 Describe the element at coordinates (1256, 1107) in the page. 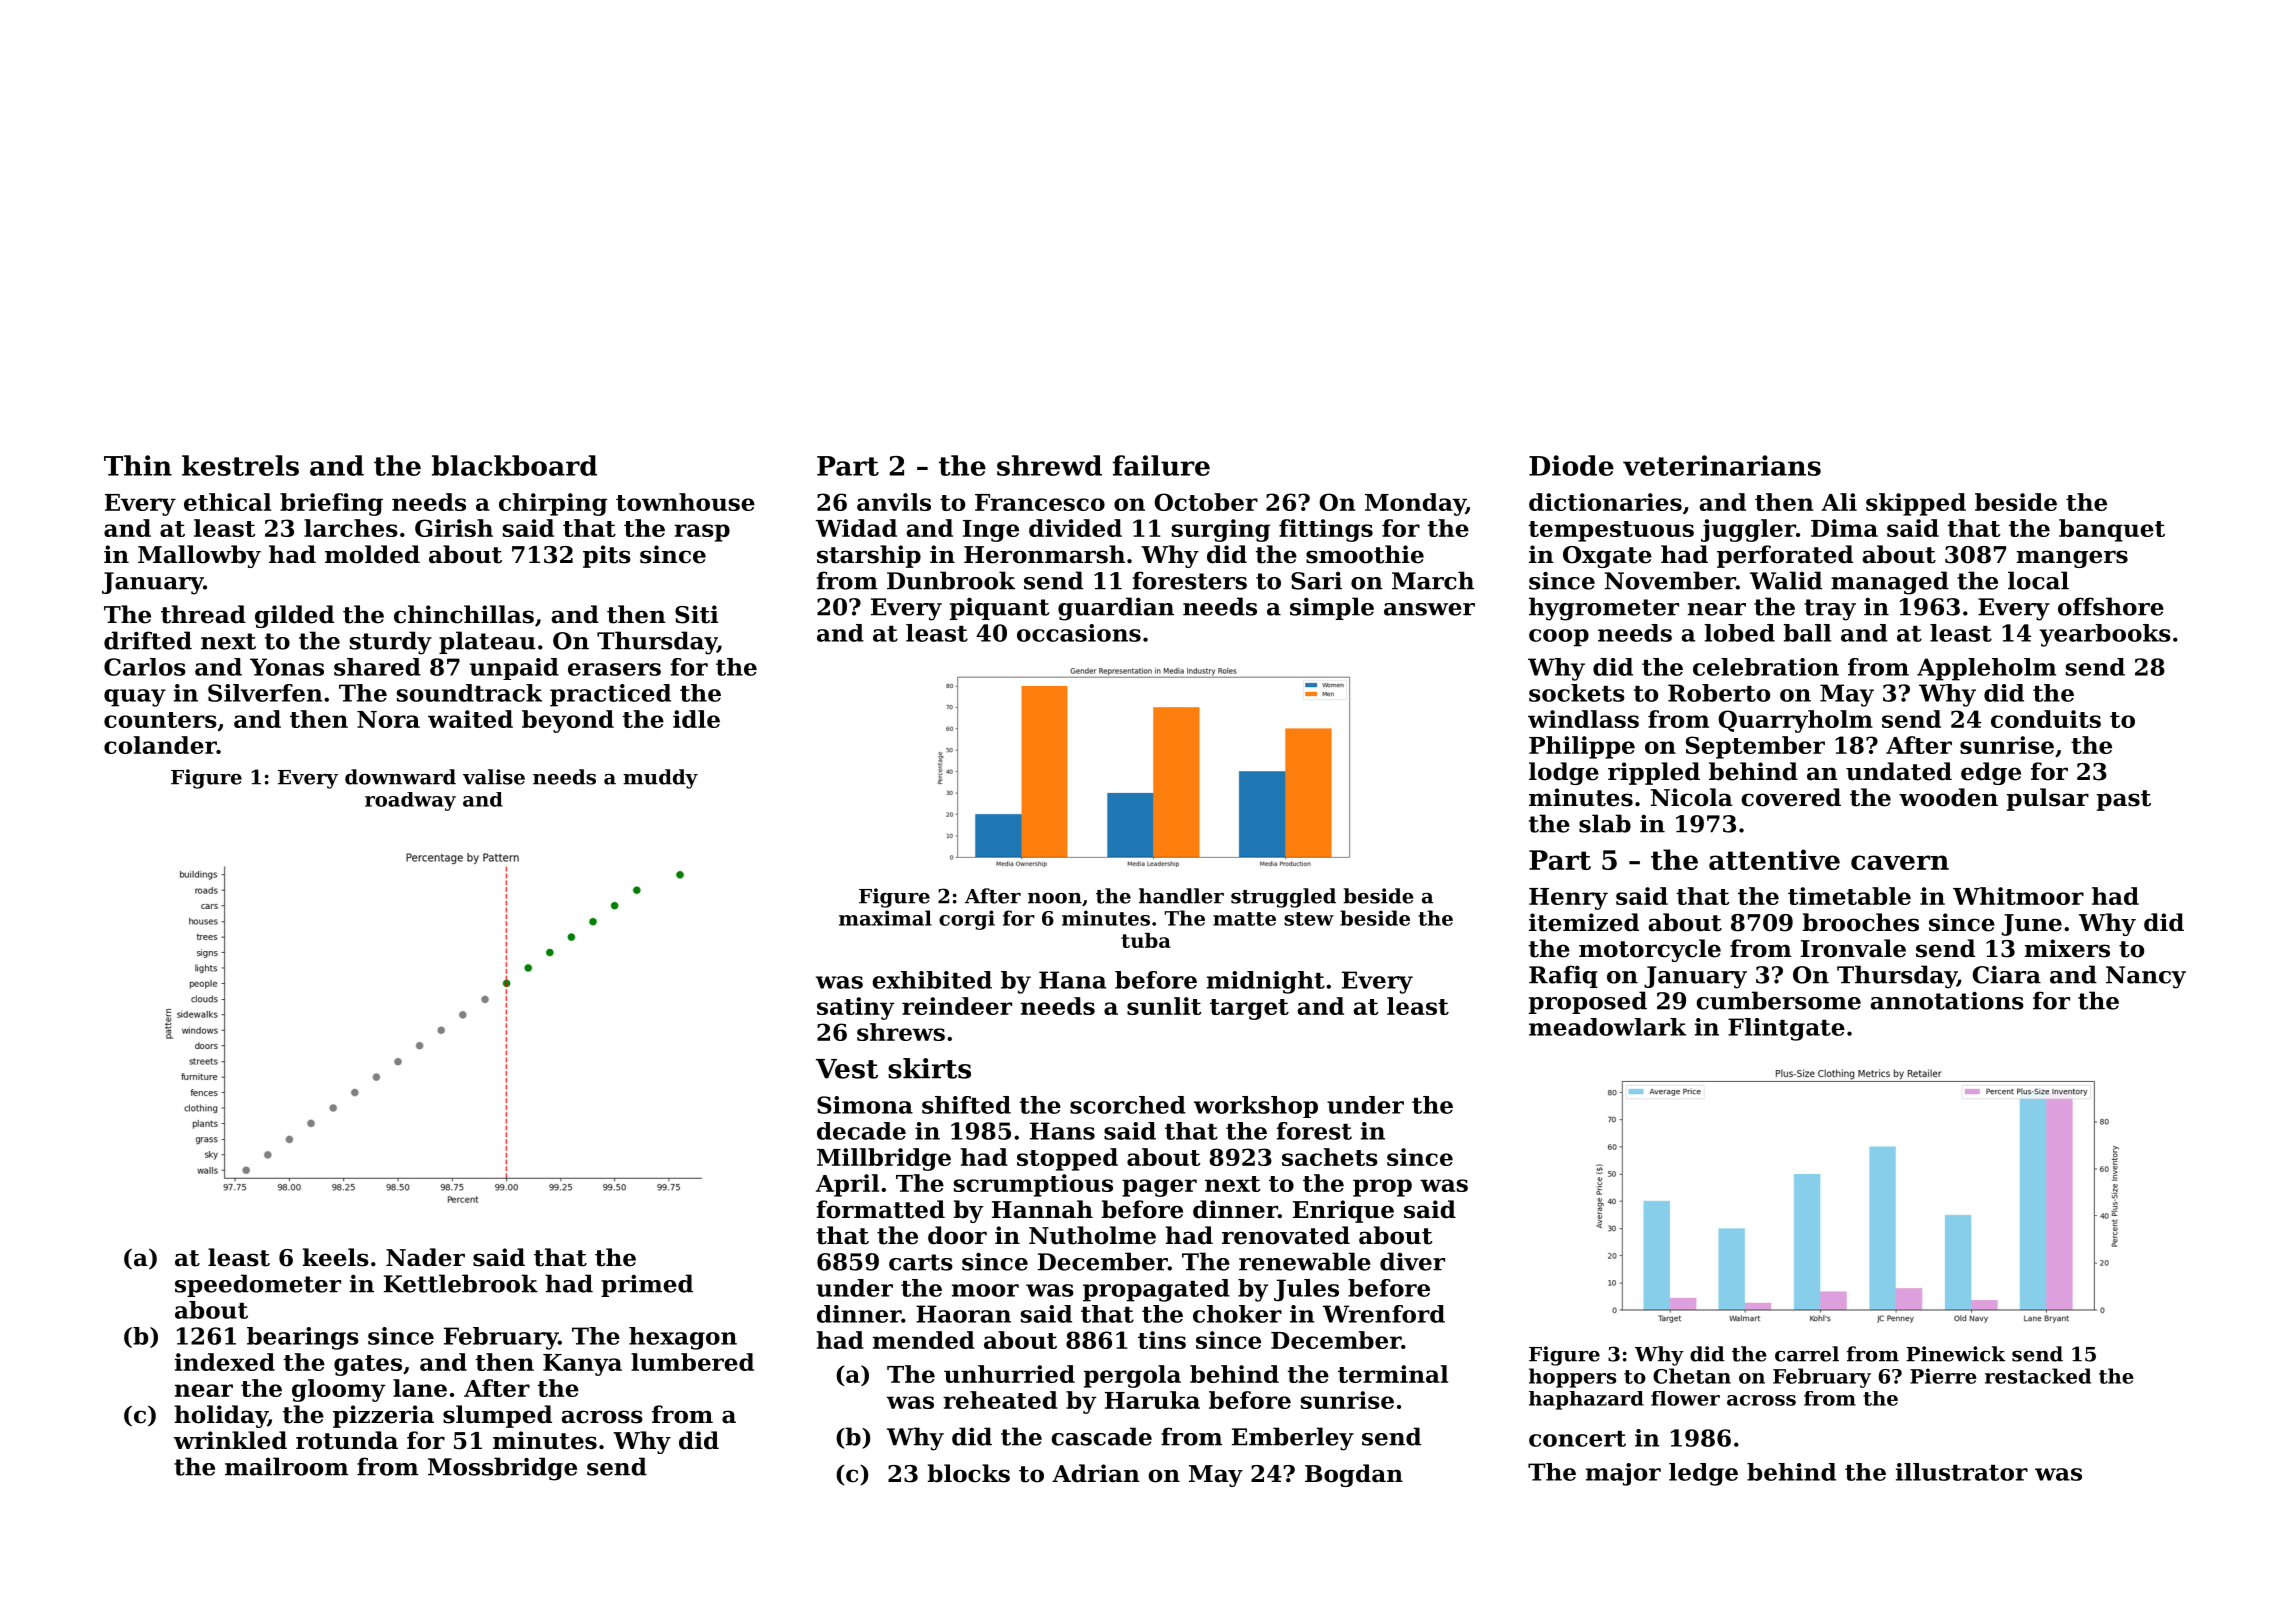

I see `workshop` at that location.
